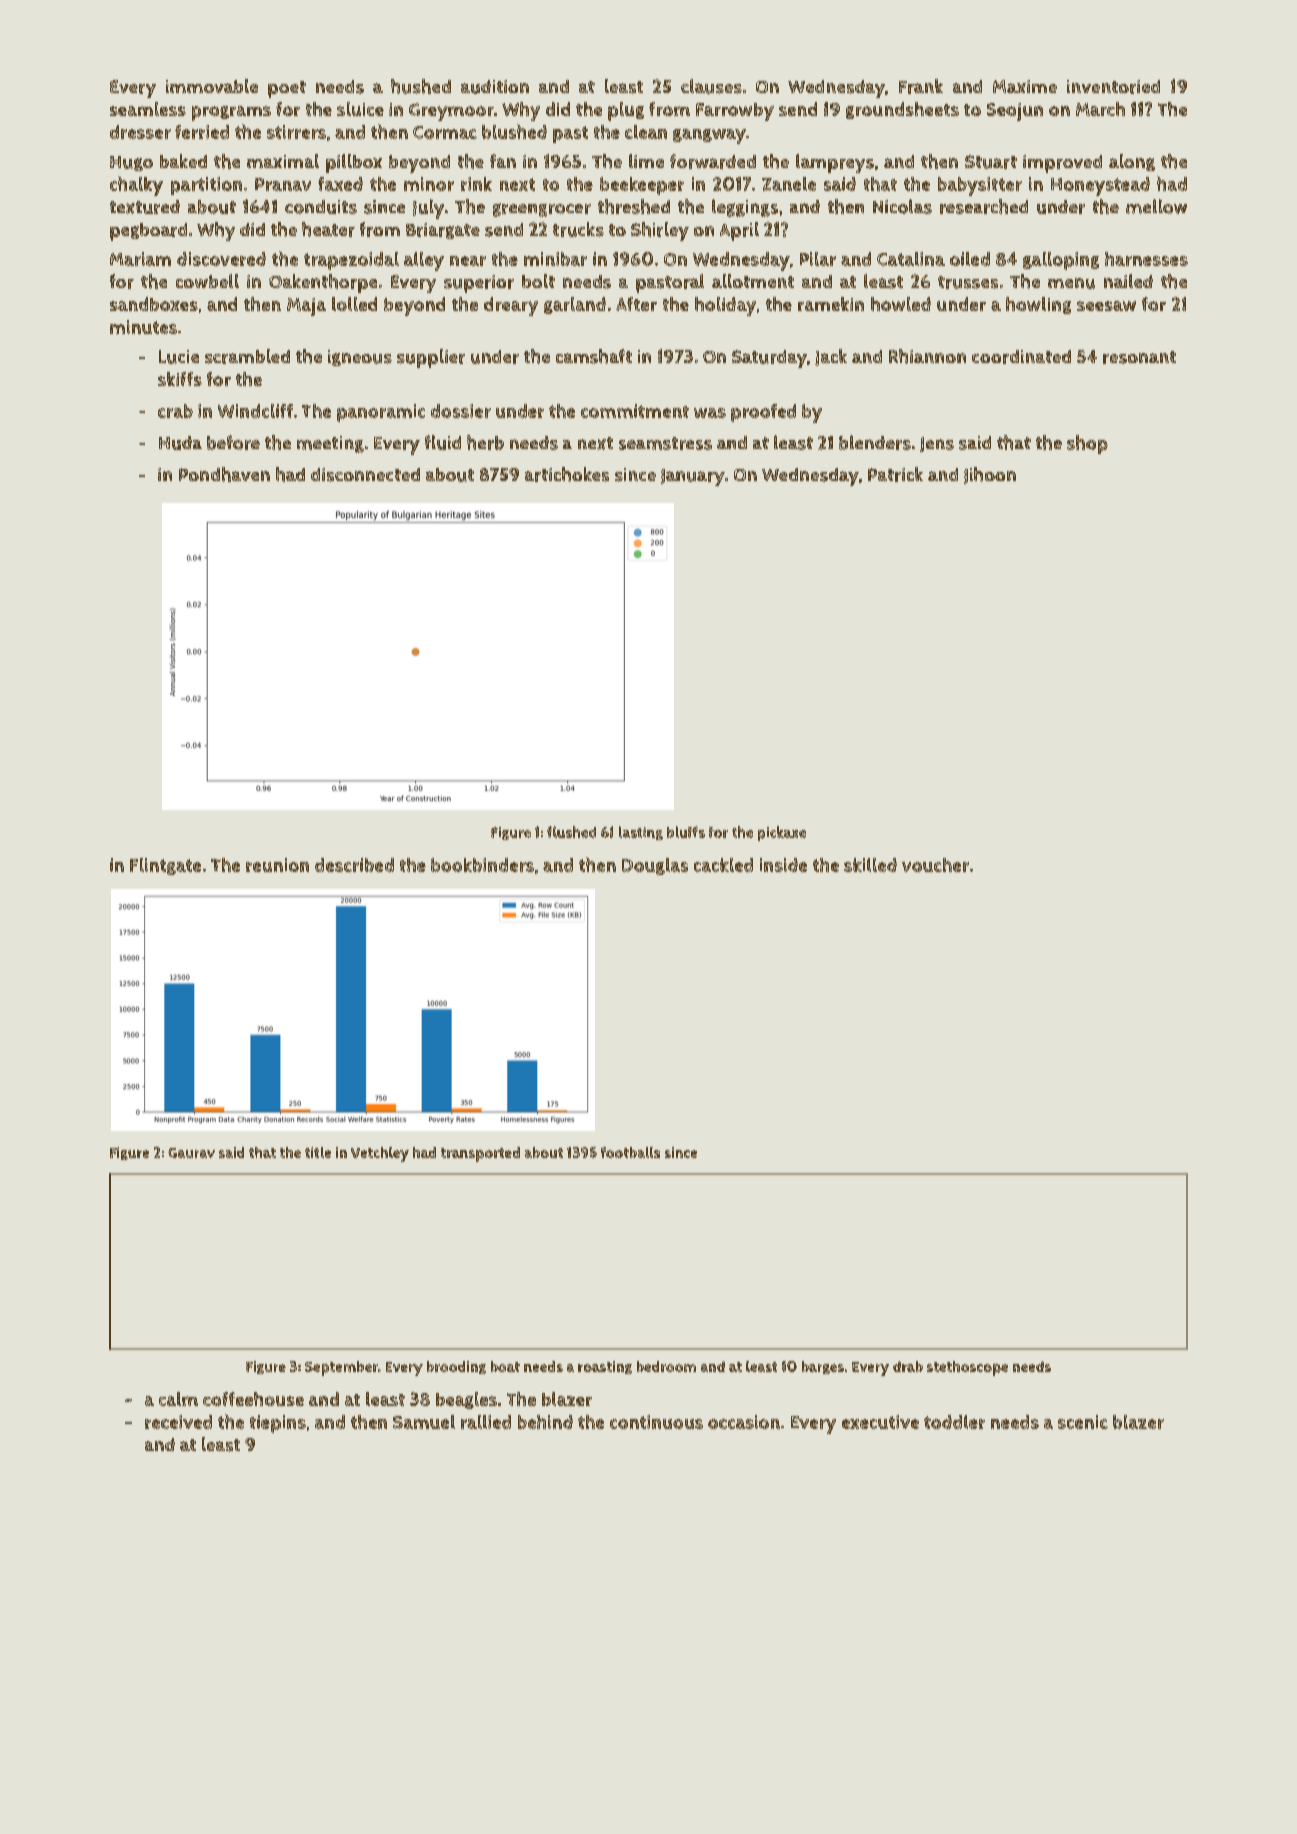 The image size is (1297, 1834). What do you see at coordinates (380, 1154) in the document?
I see `Vetchley` at bounding box center [380, 1154].
